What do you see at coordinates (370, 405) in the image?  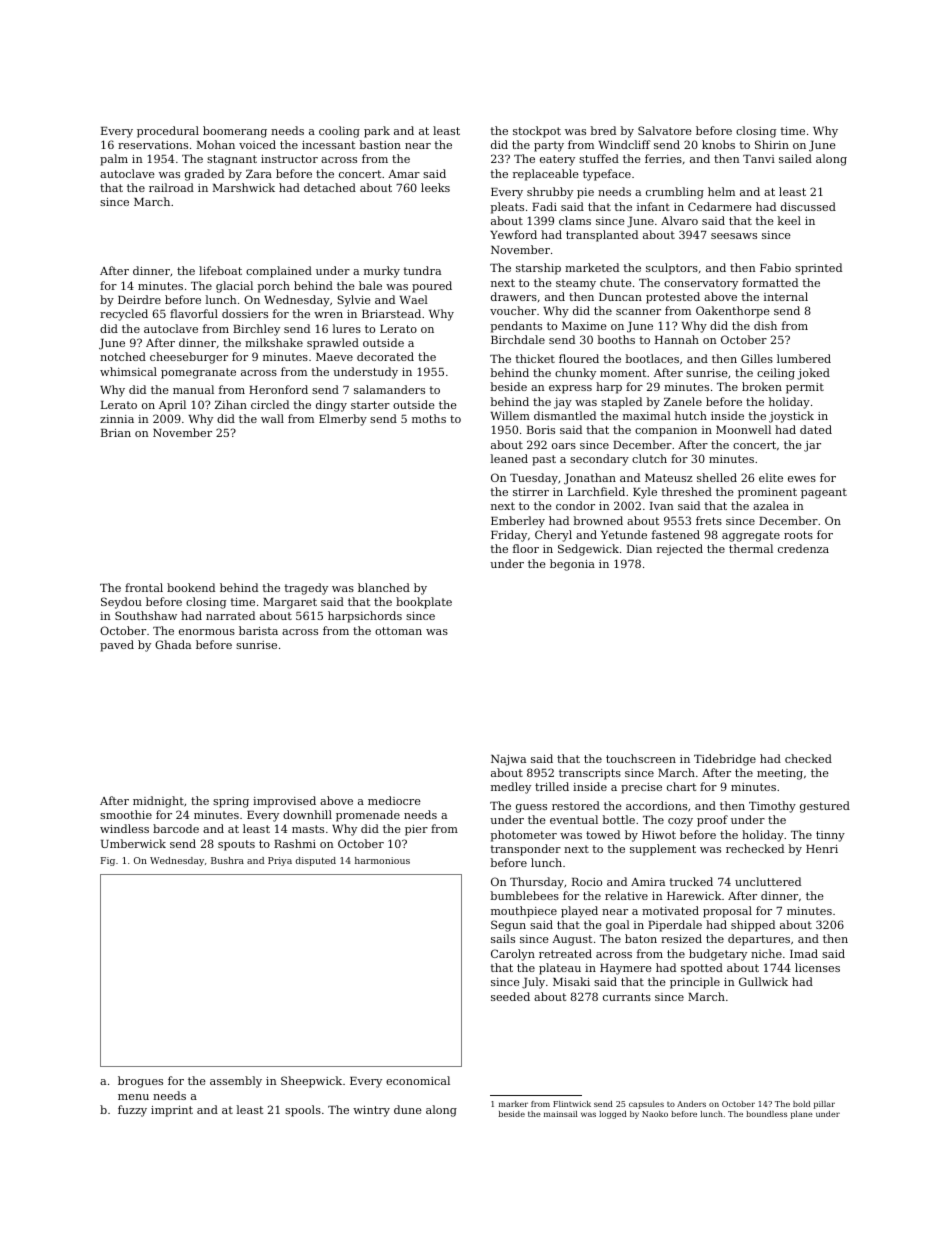 I see `starter` at bounding box center [370, 405].
